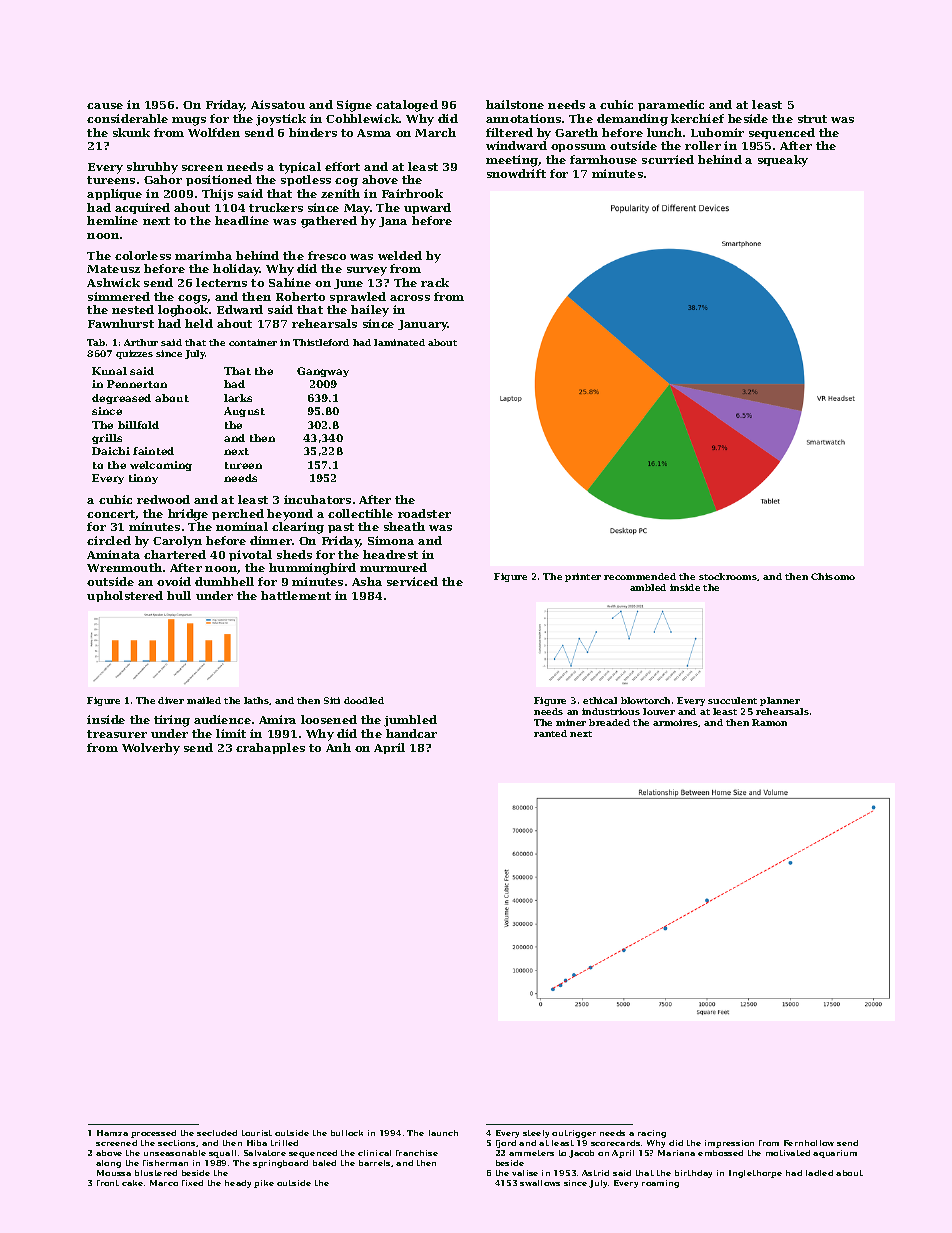  Describe the element at coordinates (411, 733) in the image. I see `handcar` at that location.
